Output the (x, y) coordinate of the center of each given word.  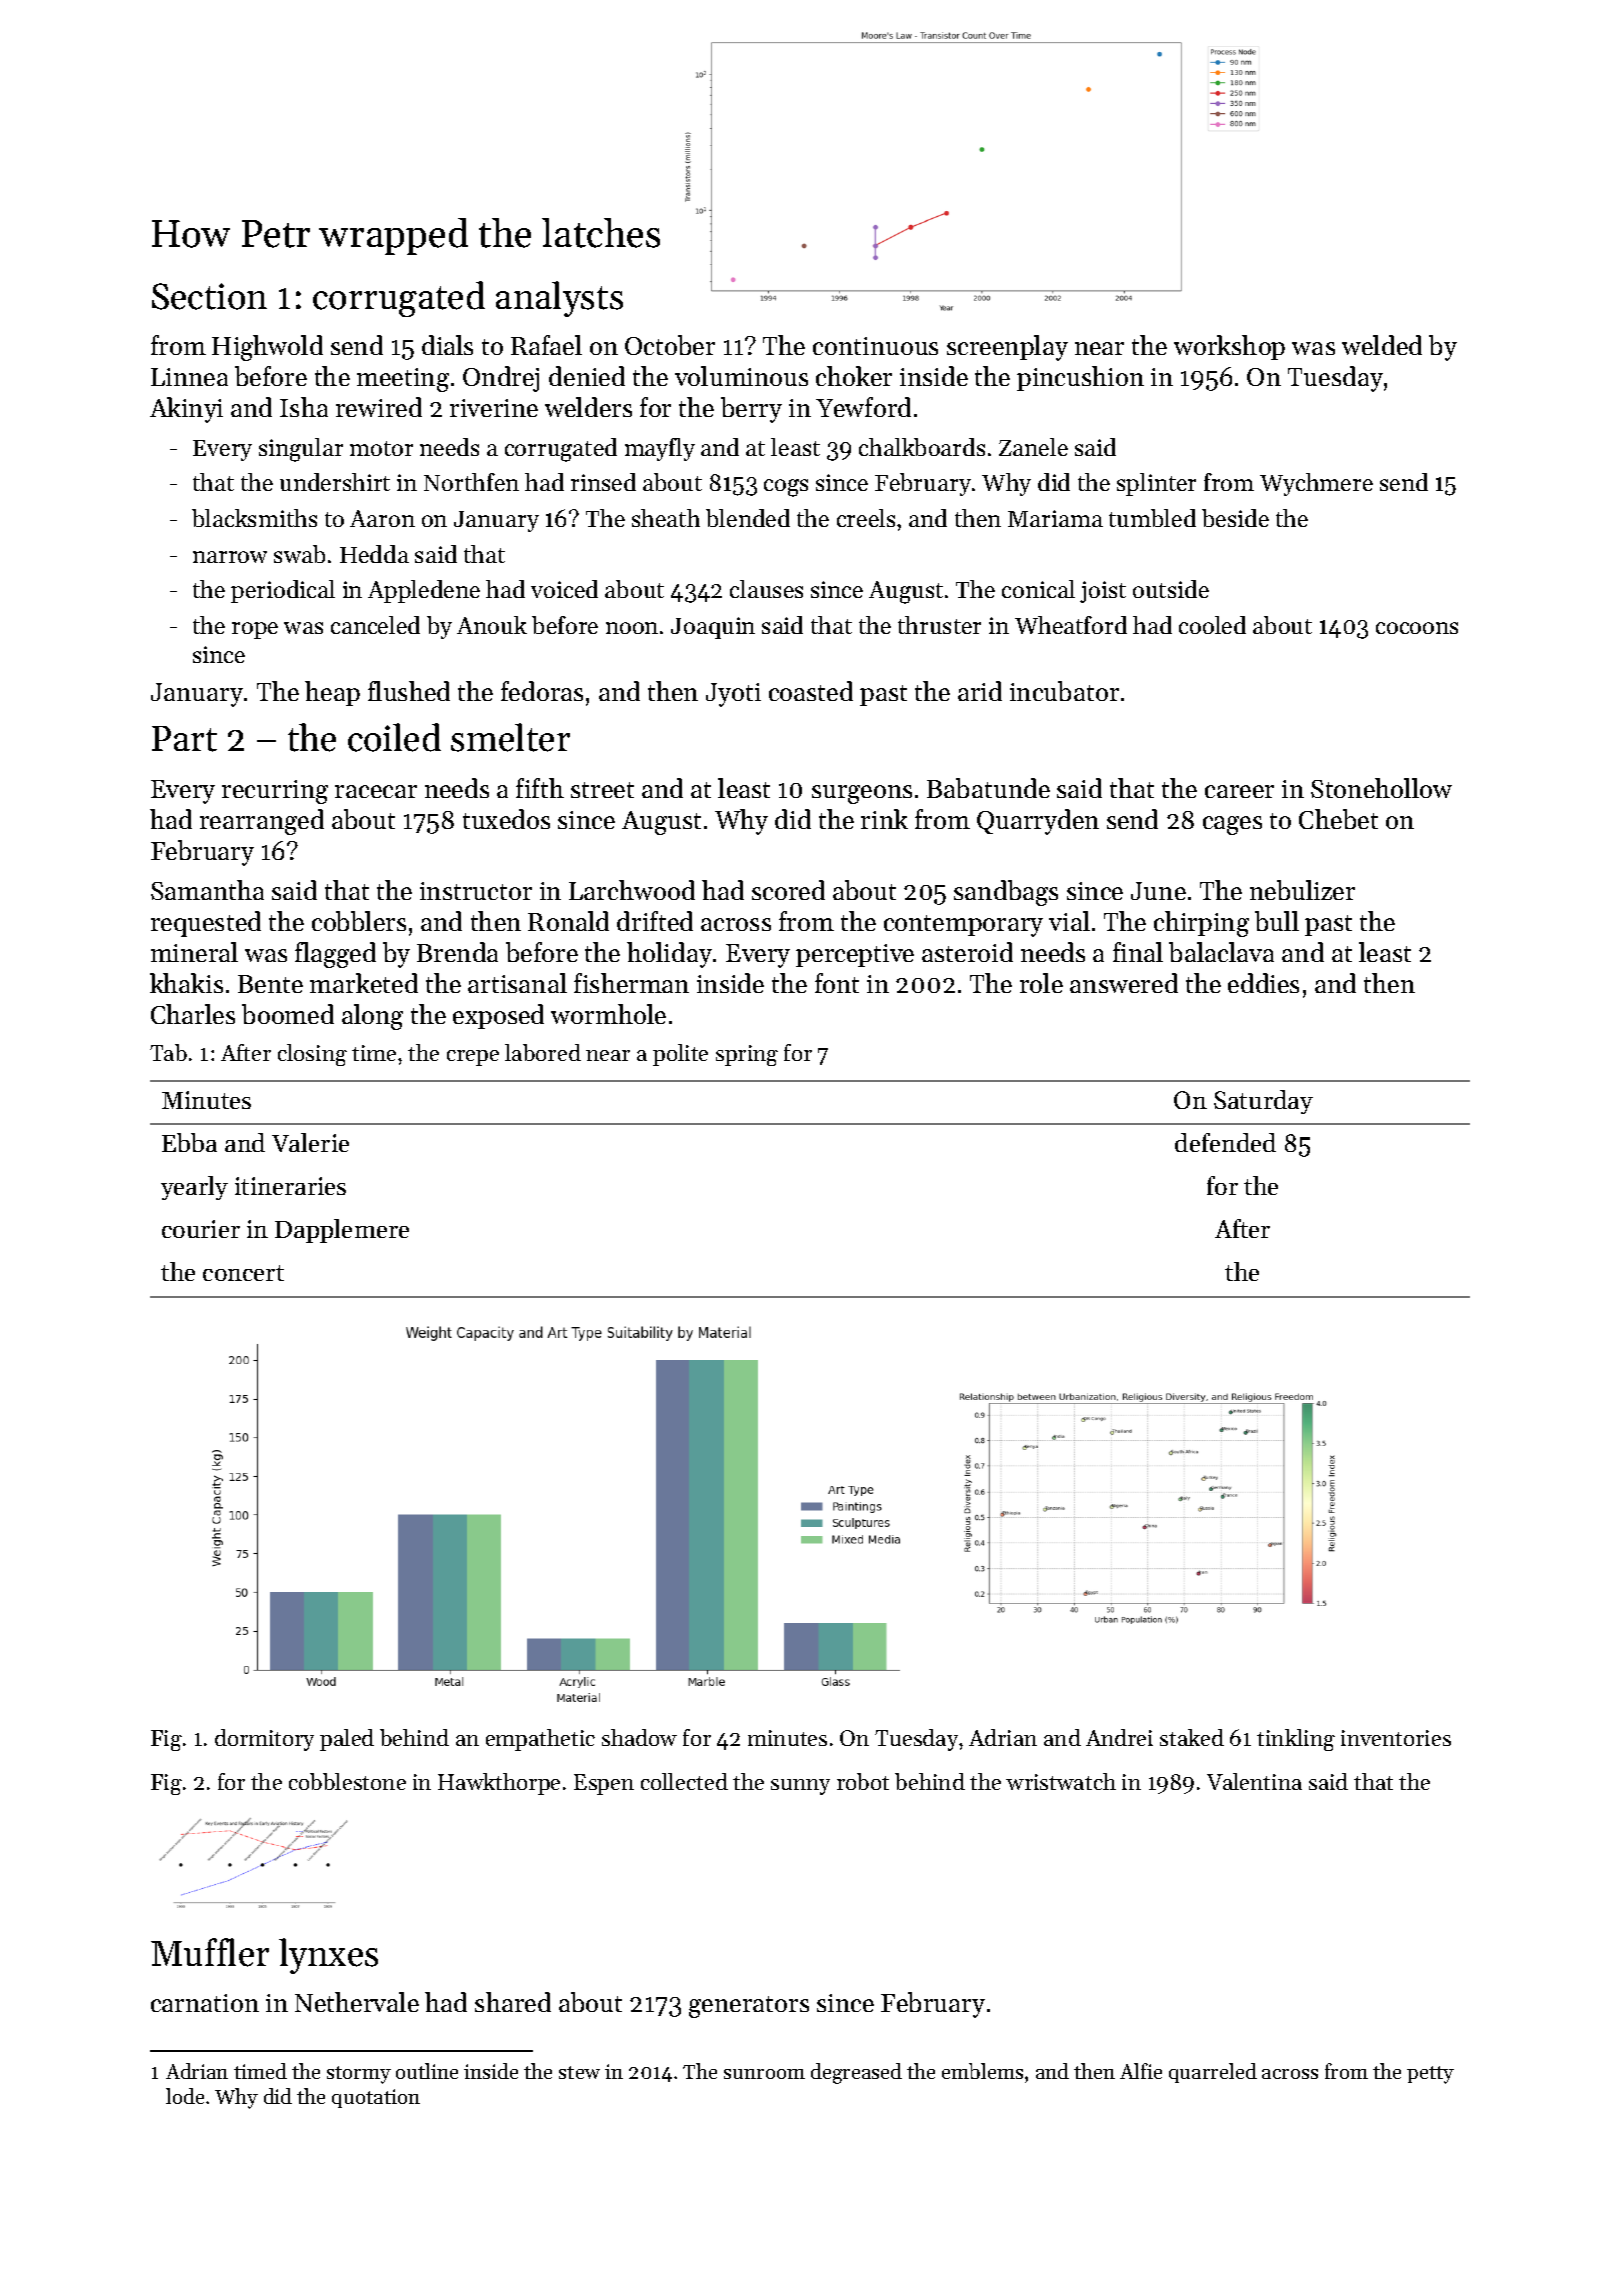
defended (1225, 1142)
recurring (275, 792)
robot (863, 1781)
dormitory (264, 1740)
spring (747, 1055)
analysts (559, 299)
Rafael (546, 345)
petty (1430, 2075)
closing (312, 1055)
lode (185, 2096)
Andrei (1119, 1737)
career (1239, 791)
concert (243, 1273)
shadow (639, 1737)
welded (1382, 345)
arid (980, 691)
